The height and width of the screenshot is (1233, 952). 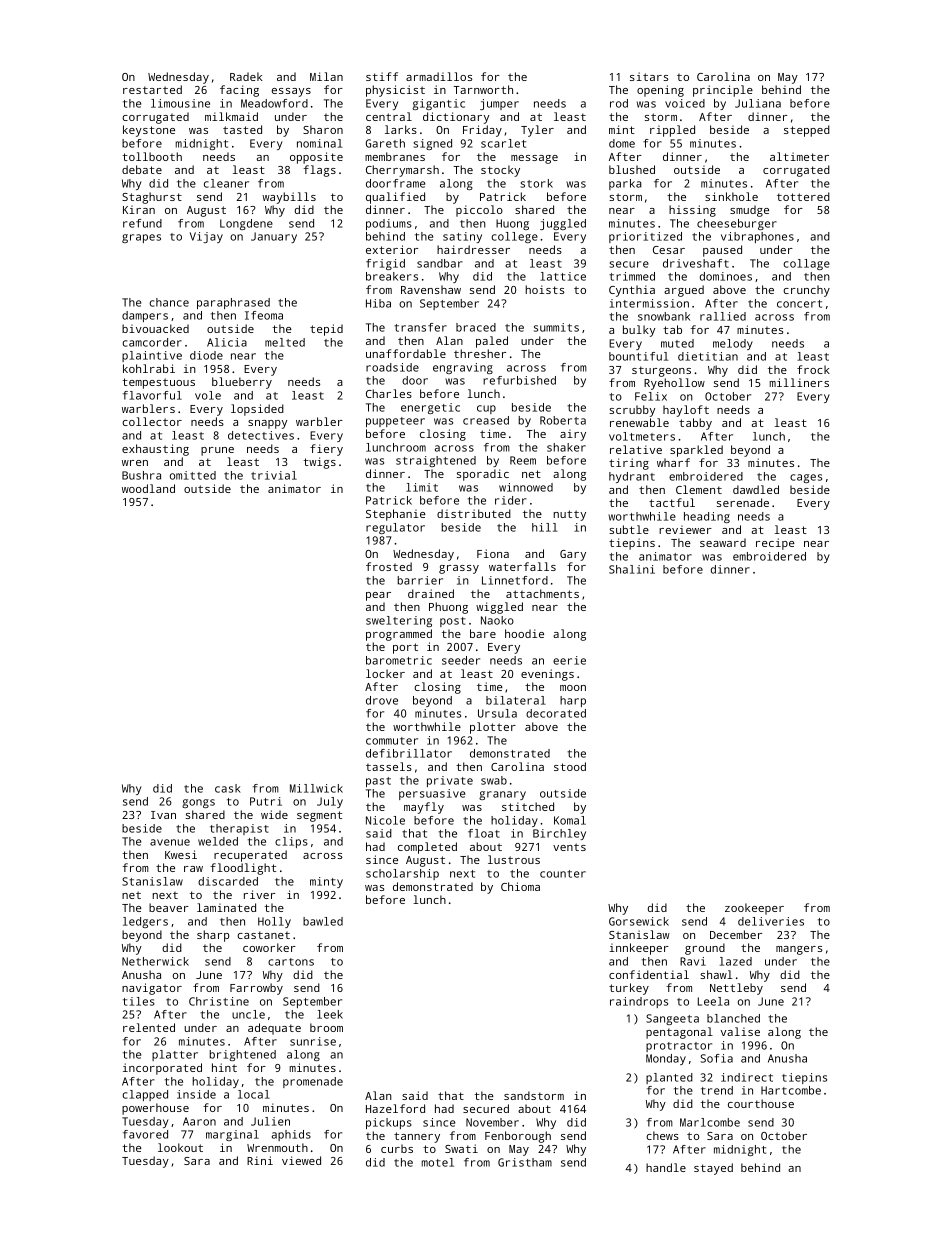 What do you see at coordinates (439, 76) in the screenshot?
I see `armadillos` at bounding box center [439, 76].
